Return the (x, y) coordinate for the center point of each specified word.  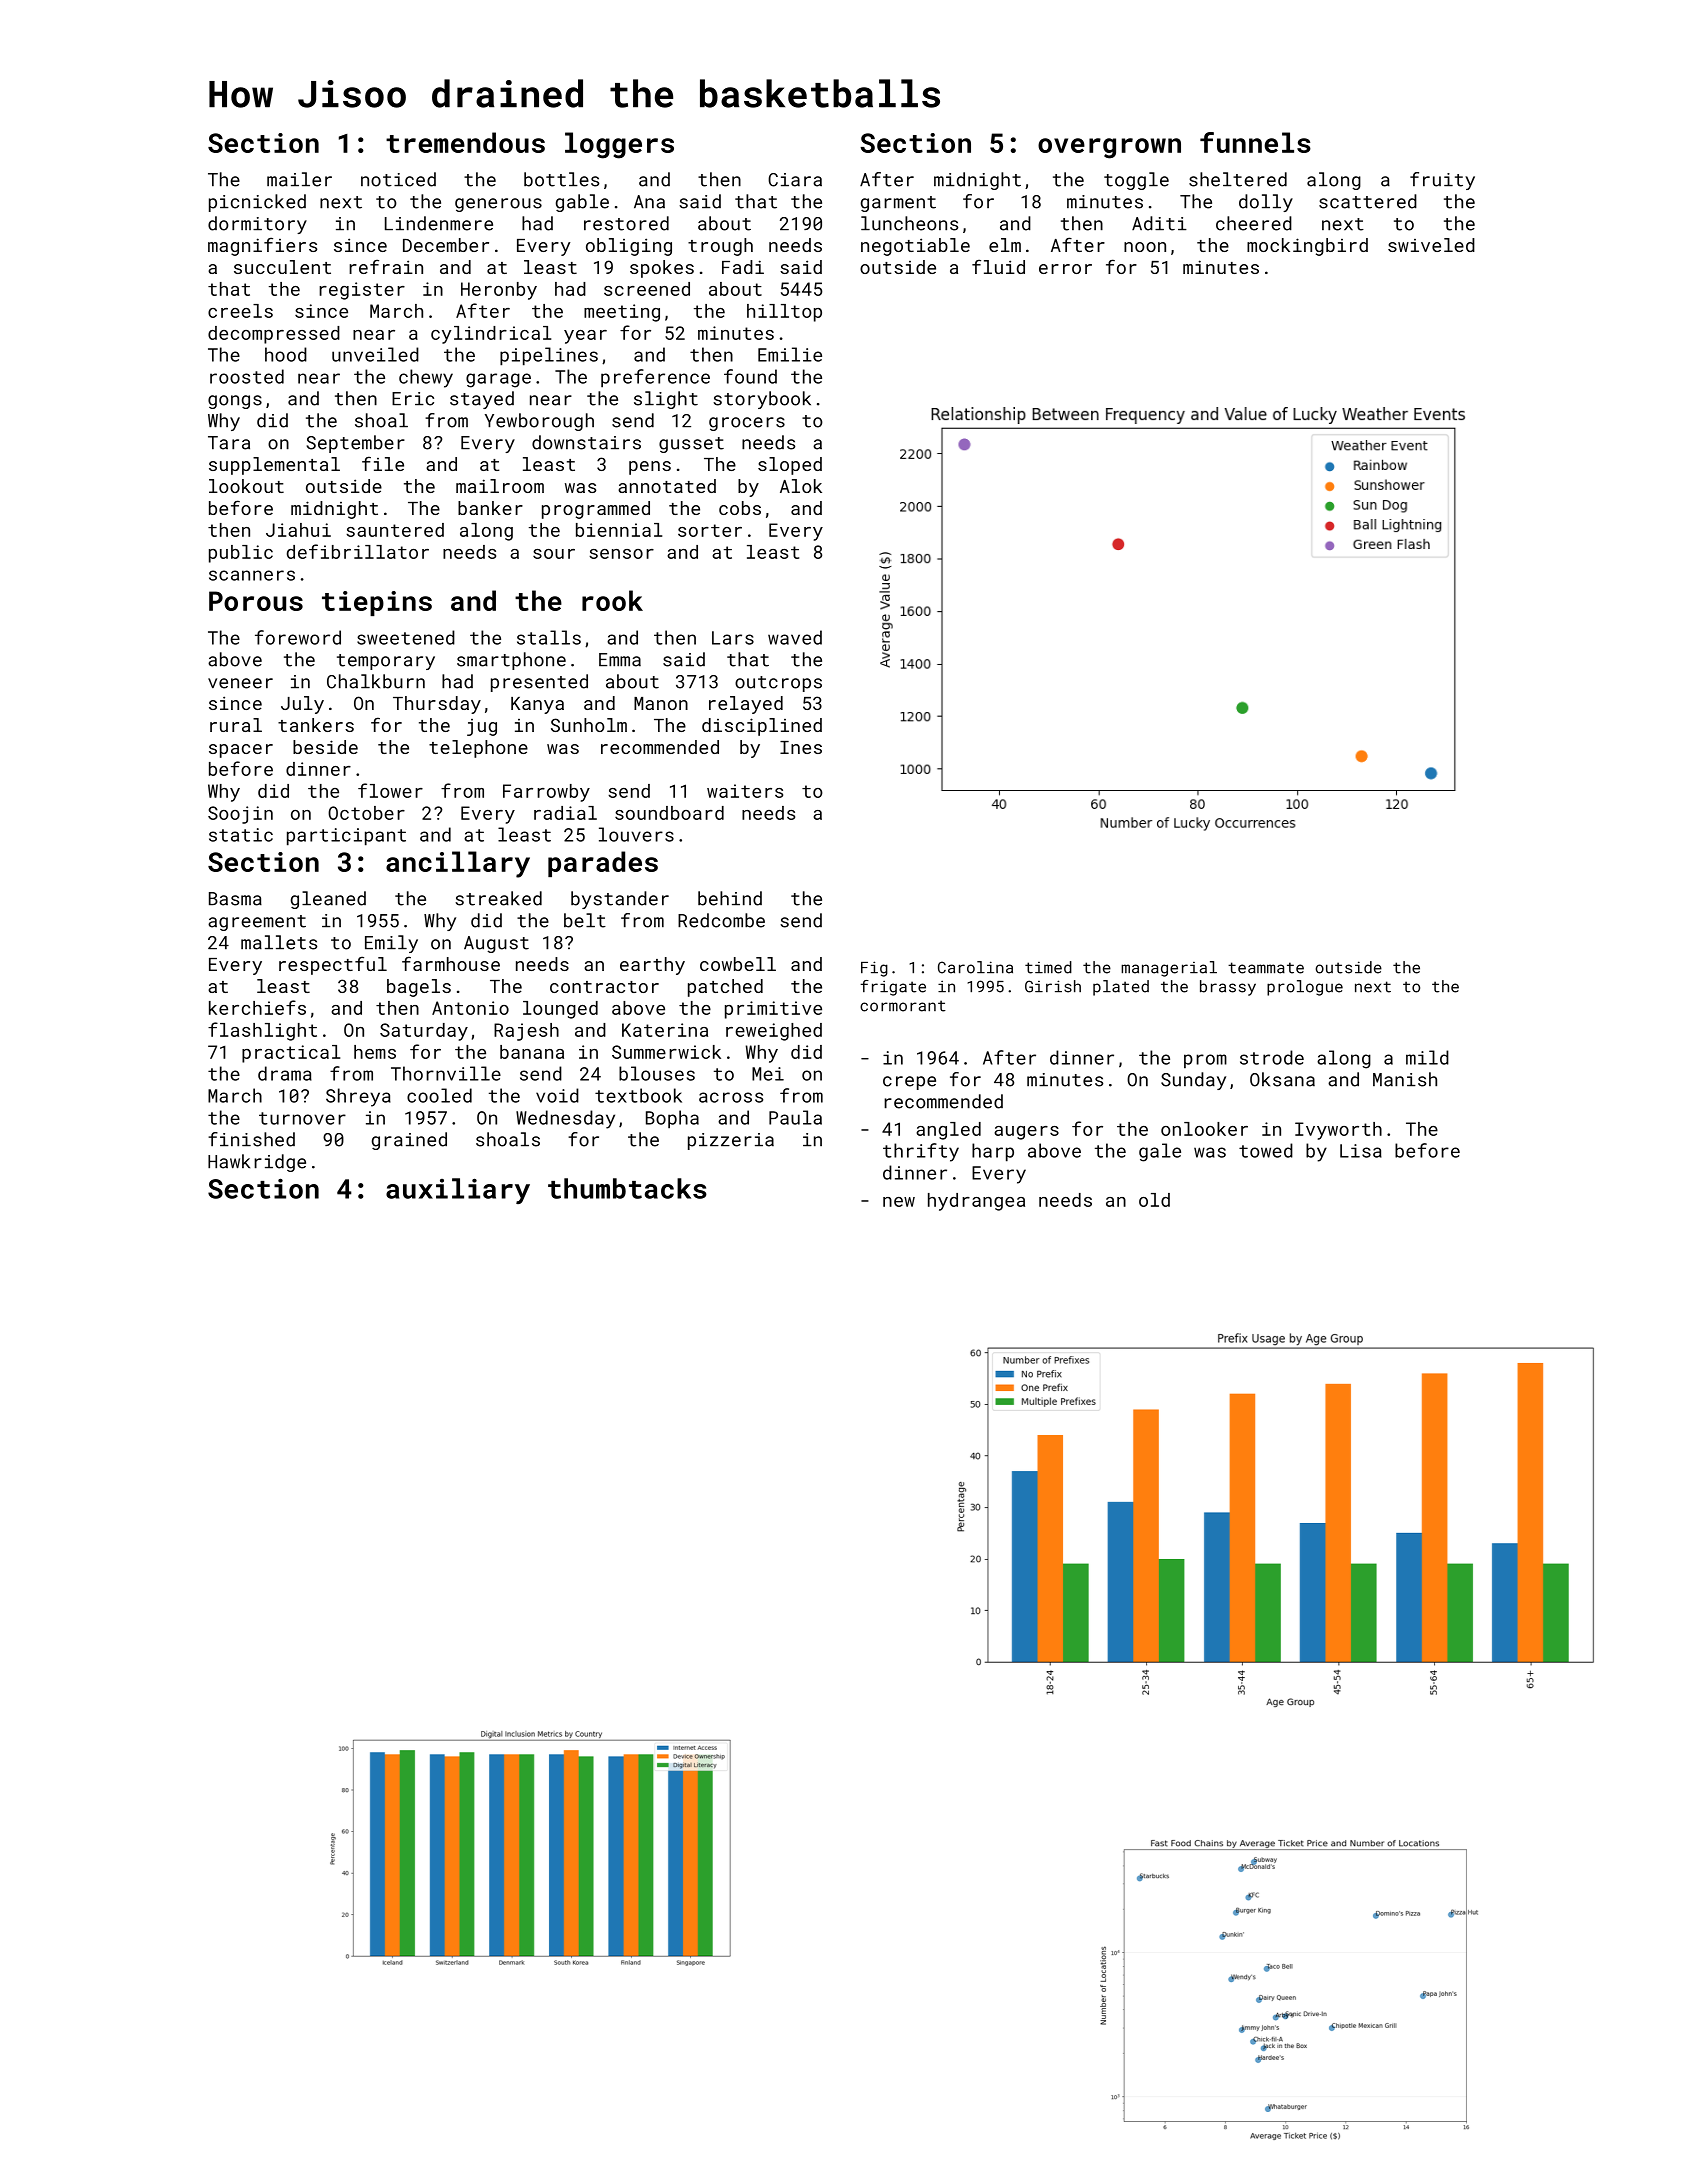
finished (251, 1139)
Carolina (975, 967)
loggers (619, 145)
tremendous (465, 142)
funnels (1255, 142)
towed (1266, 1150)
